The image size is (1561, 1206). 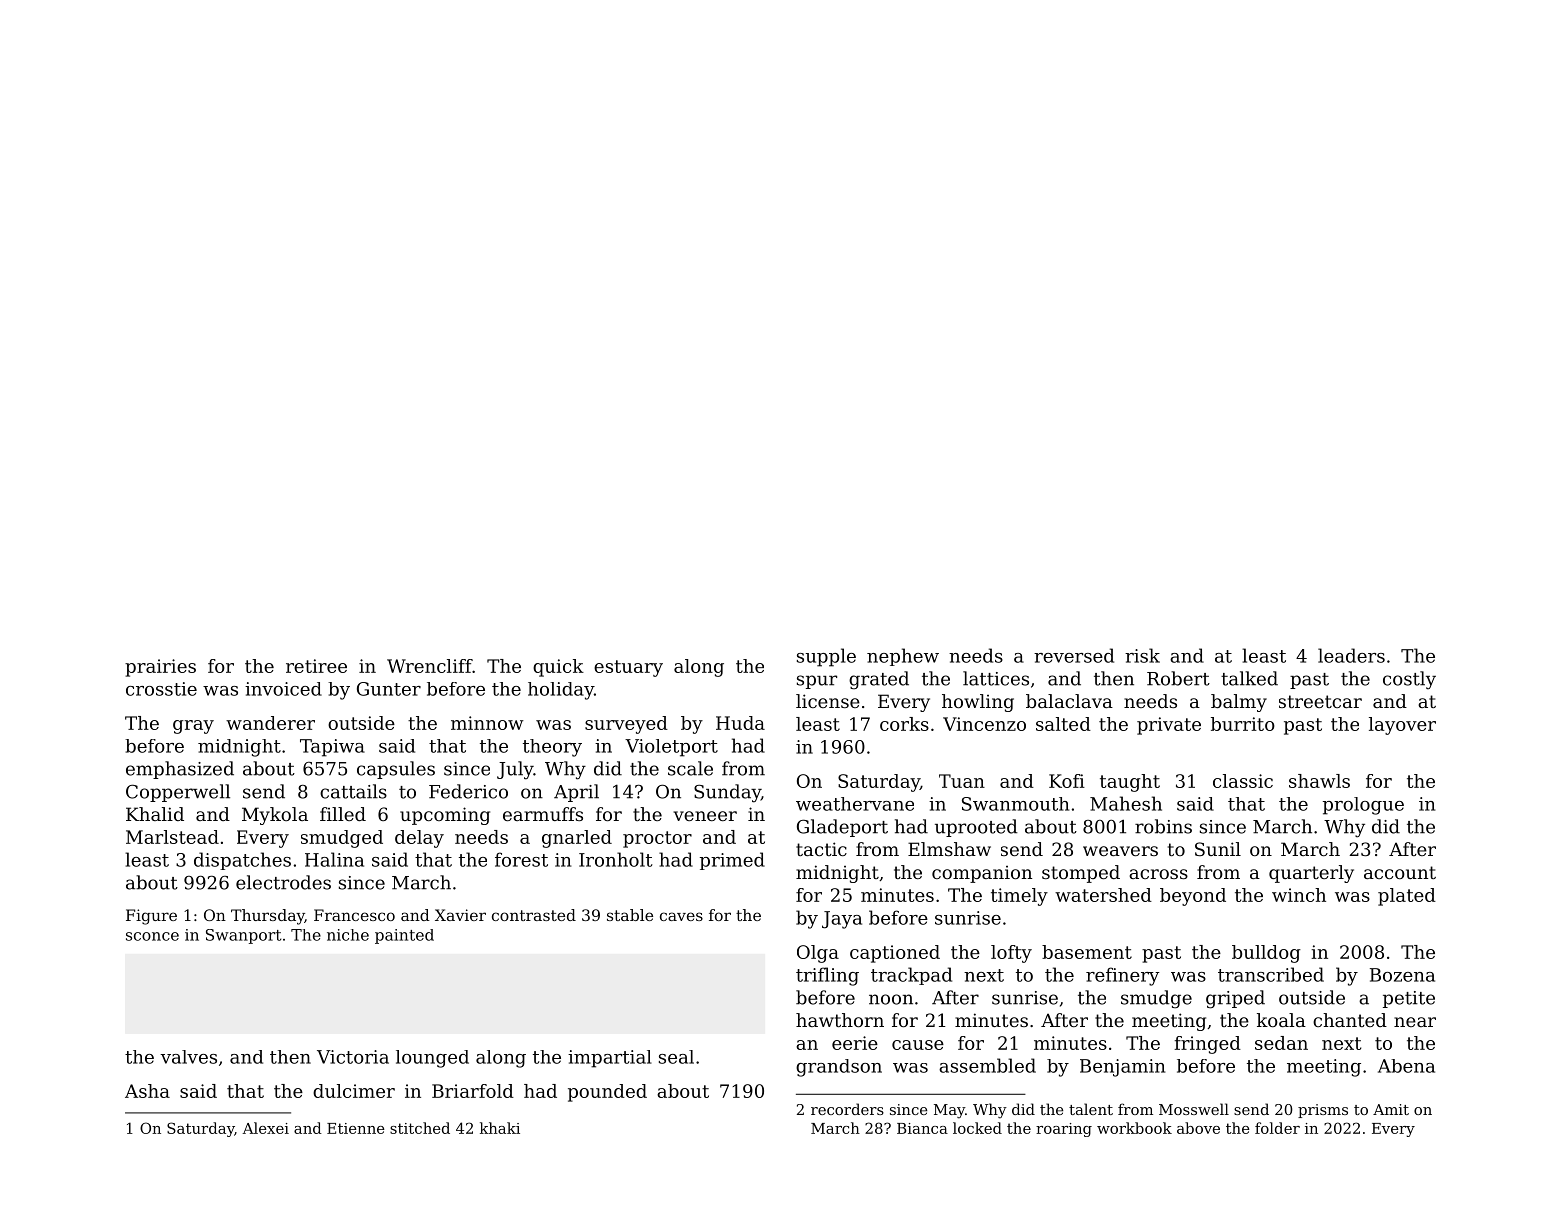 What do you see at coordinates (561, 691) in the image?
I see `holiday` at bounding box center [561, 691].
